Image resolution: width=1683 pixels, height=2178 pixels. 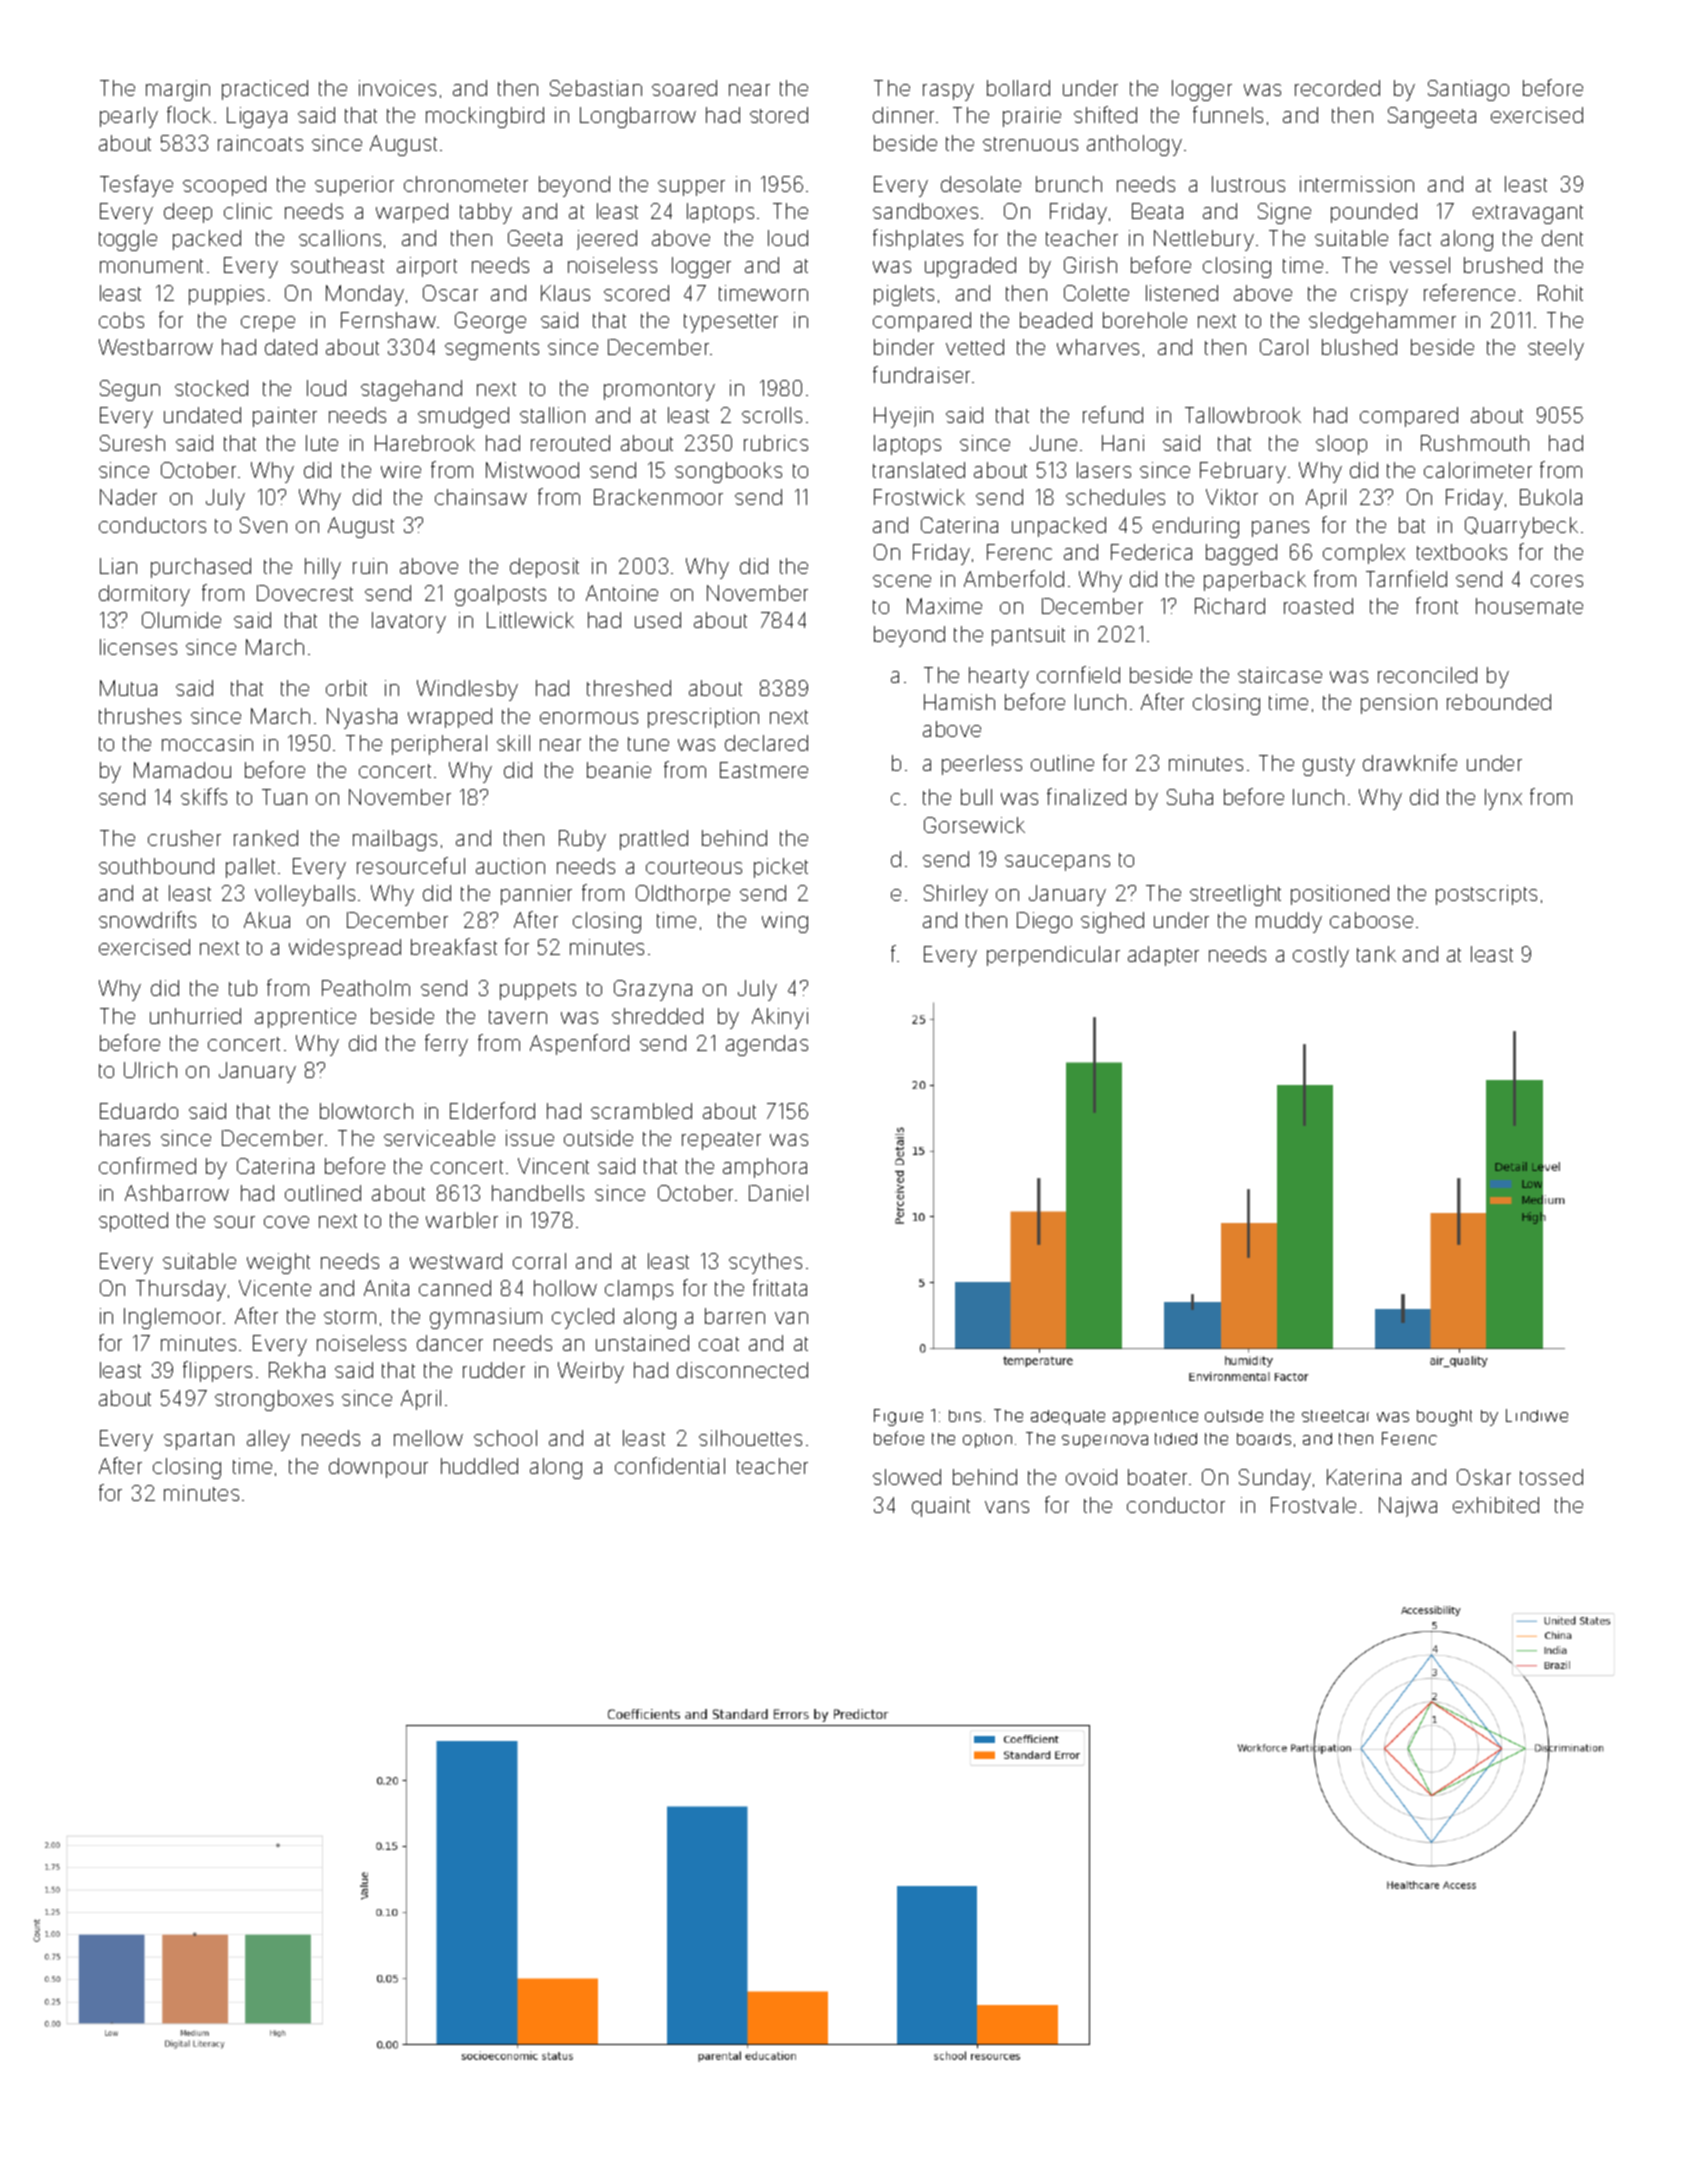 I want to click on gusty, so click(x=1329, y=766).
